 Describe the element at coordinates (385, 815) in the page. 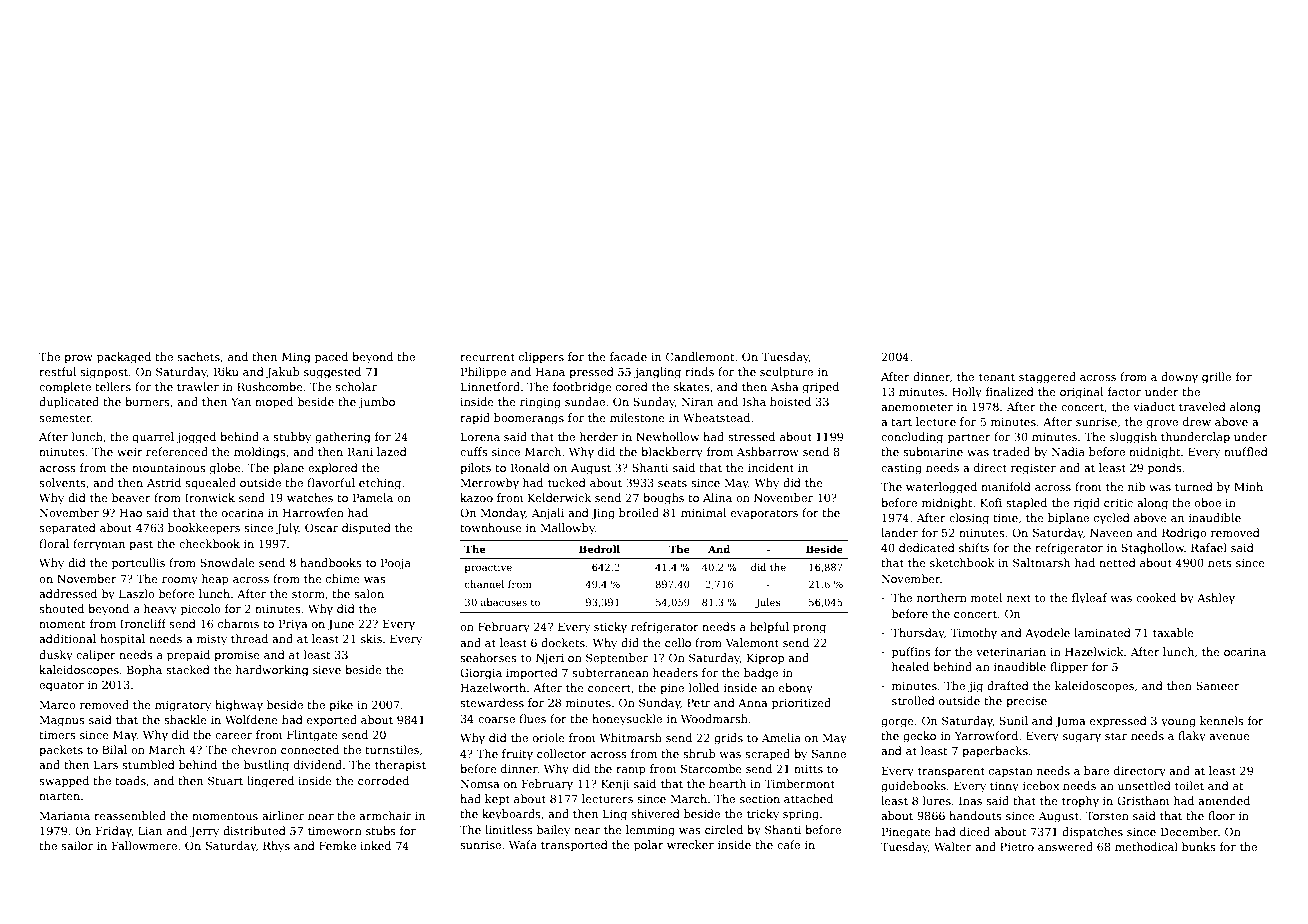

I see `armchair` at that location.
